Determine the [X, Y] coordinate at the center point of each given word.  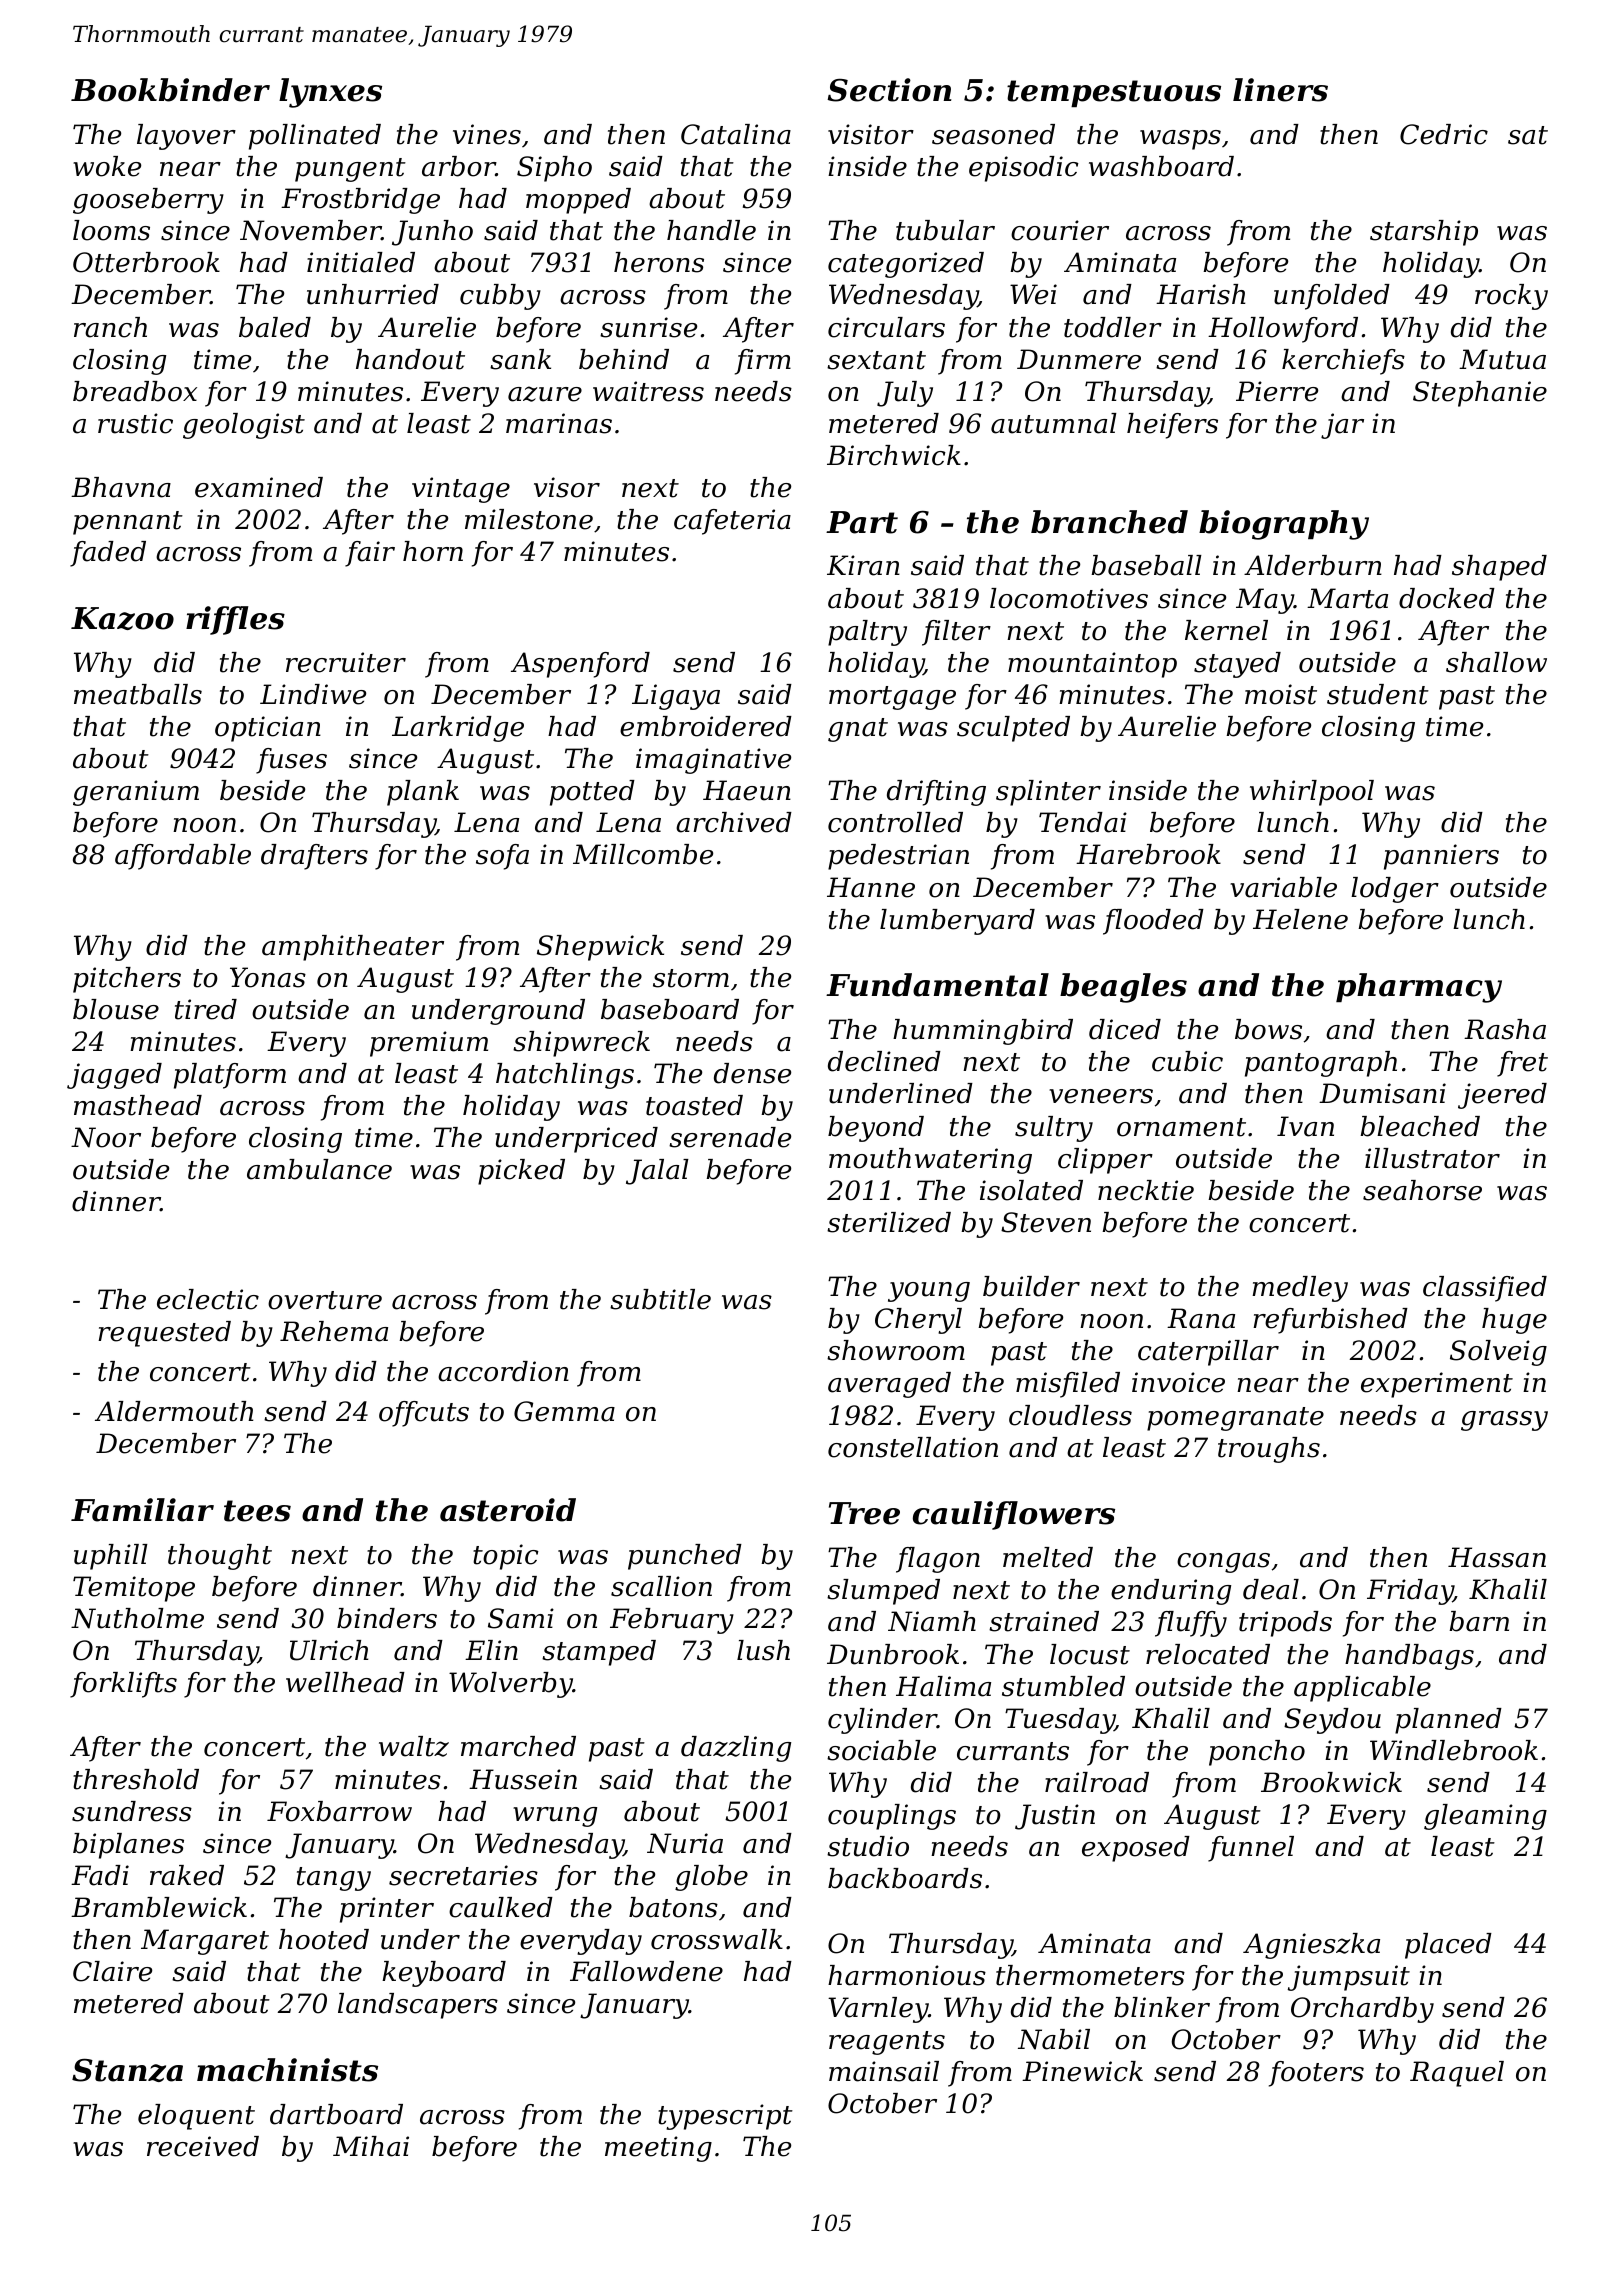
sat [1528, 135]
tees [257, 1511]
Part [862, 522]
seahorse [1422, 1190]
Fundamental [937, 985]
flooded [1153, 922]
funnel [1251, 1849]
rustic [135, 423]
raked [187, 1875]
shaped [1499, 568]
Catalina [736, 134]
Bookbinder [170, 90]
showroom [896, 1350]
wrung [555, 1817]
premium [429, 1044]
